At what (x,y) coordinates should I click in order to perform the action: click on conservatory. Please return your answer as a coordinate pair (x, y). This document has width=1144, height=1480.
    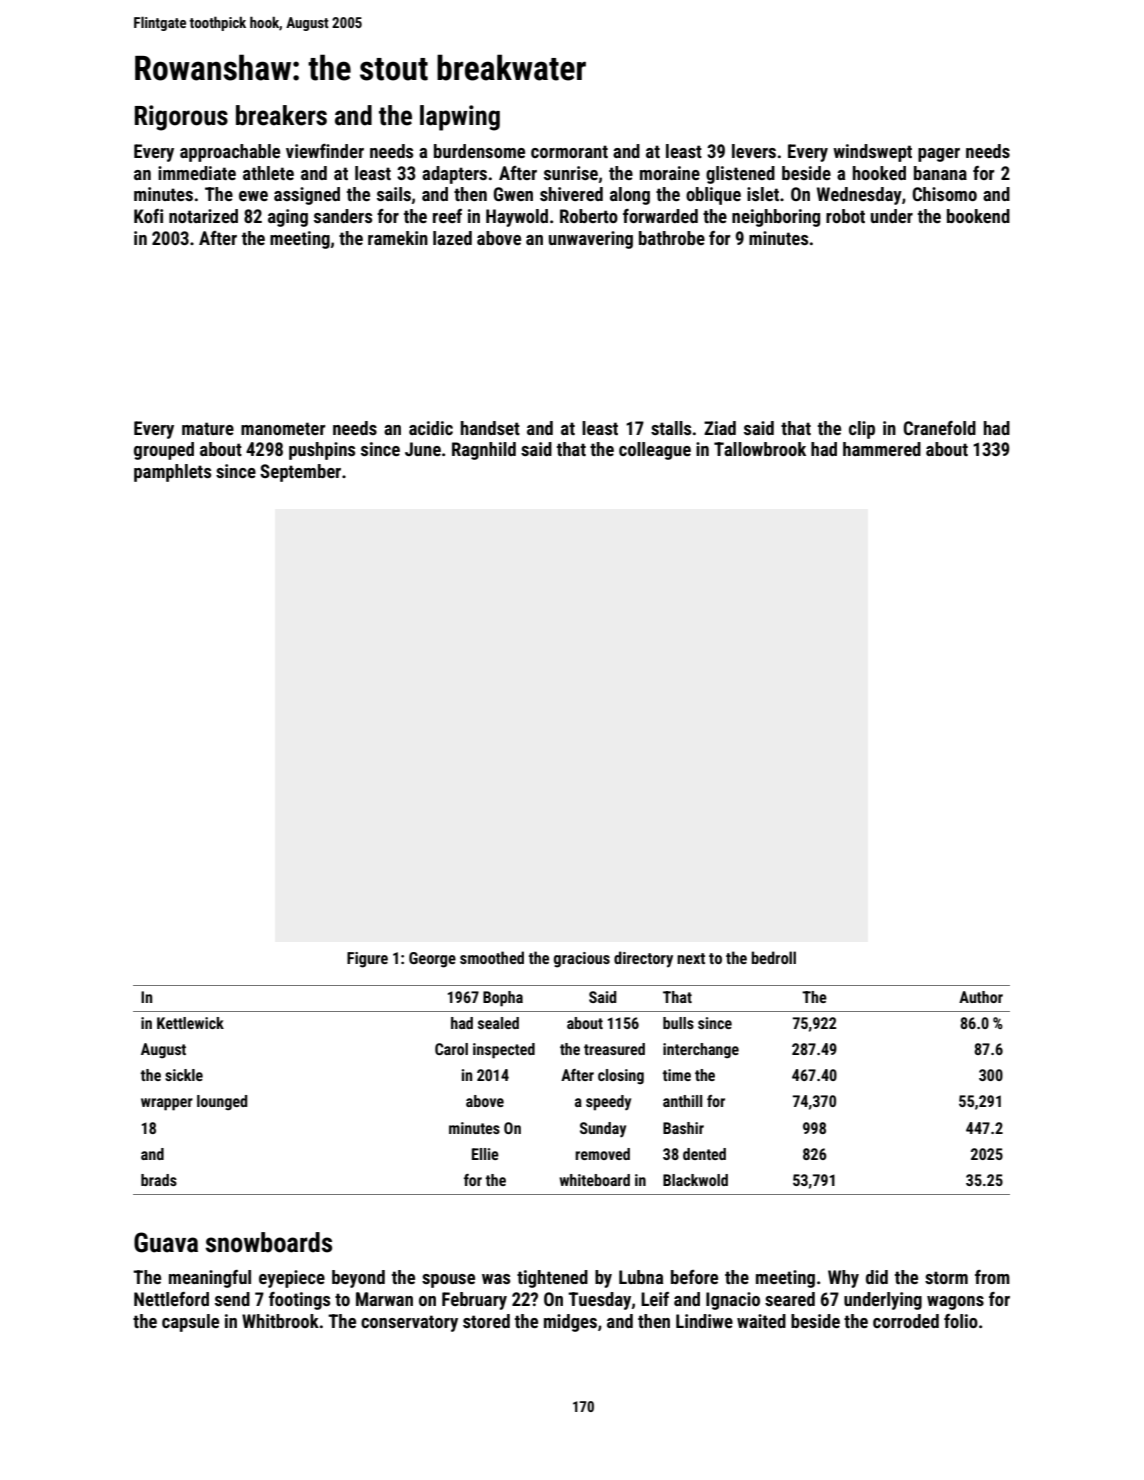
    Looking at the image, I should click on (409, 1323).
